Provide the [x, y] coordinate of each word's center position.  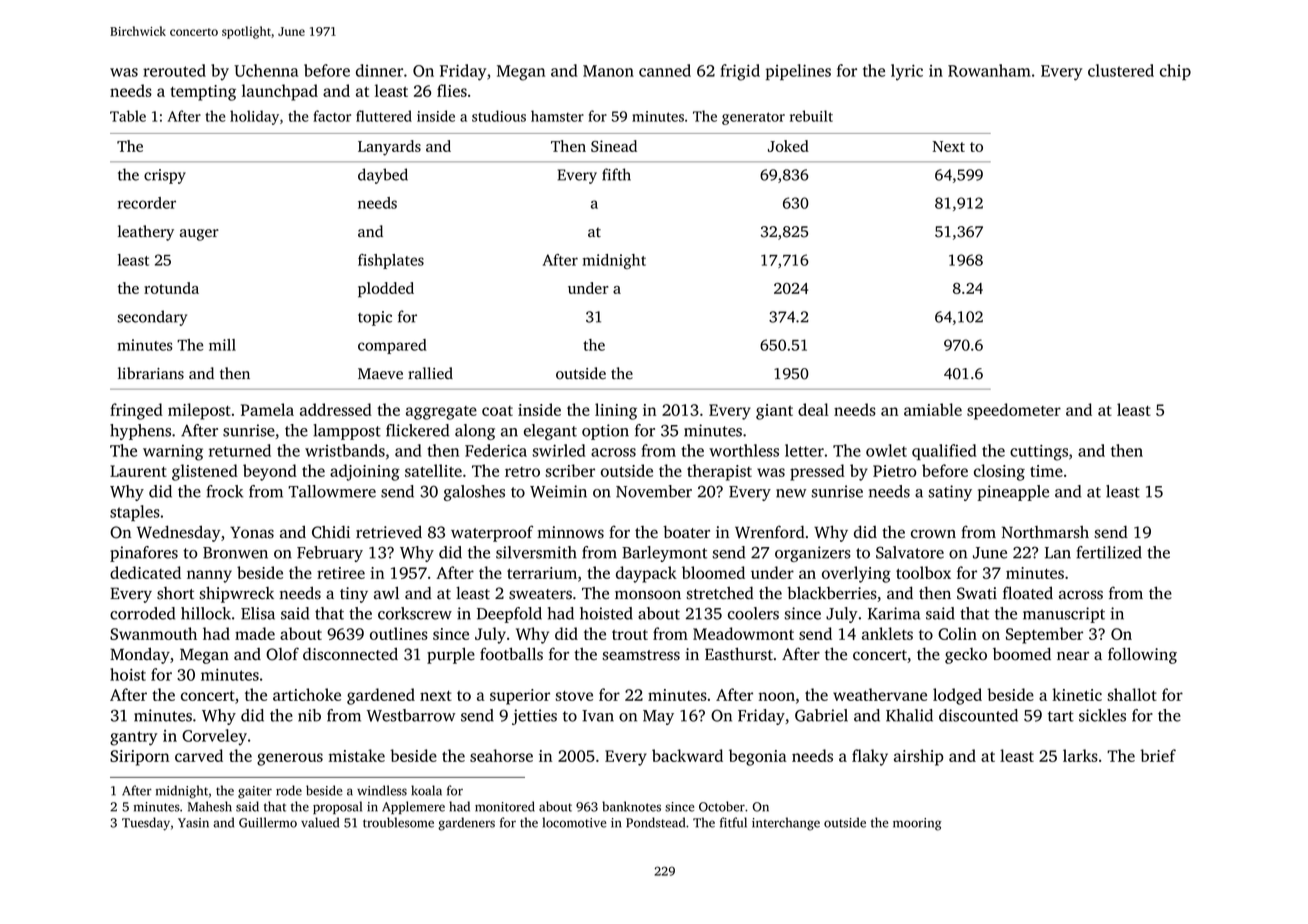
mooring [917, 824]
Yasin [193, 823]
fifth [616, 174]
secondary [152, 318]
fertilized [1109, 552]
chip [1175, 72]
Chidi [331, 532]
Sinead [614, 146]
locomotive [574, 822]
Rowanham [989, 70]
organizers [813, 554]
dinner [379, 70]
